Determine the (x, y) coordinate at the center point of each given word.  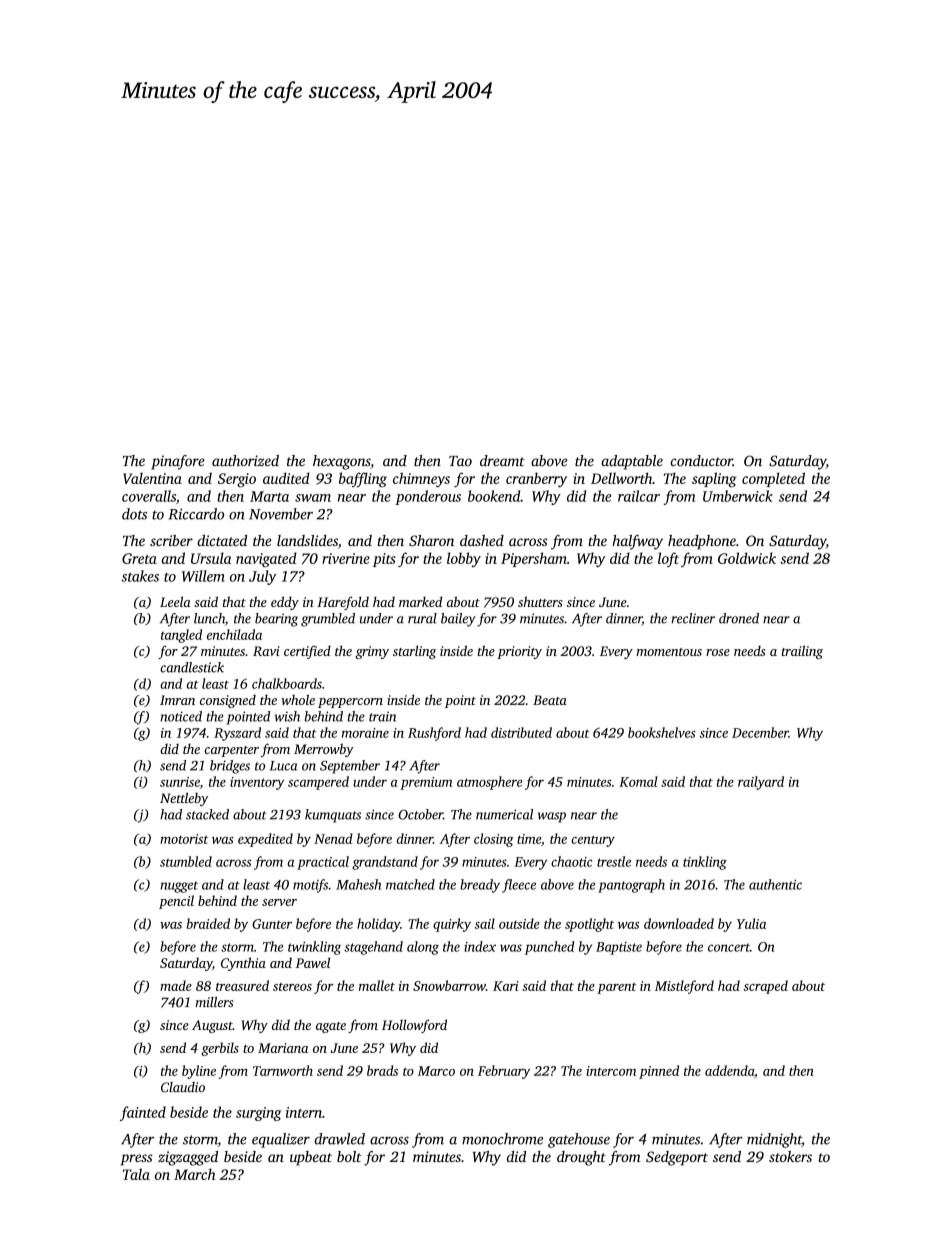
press (137, 1160)
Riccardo (196, 514)
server (279, 902)
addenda (729, 1070)
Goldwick (747, 558)
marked (420, 601)
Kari (506, 986)
